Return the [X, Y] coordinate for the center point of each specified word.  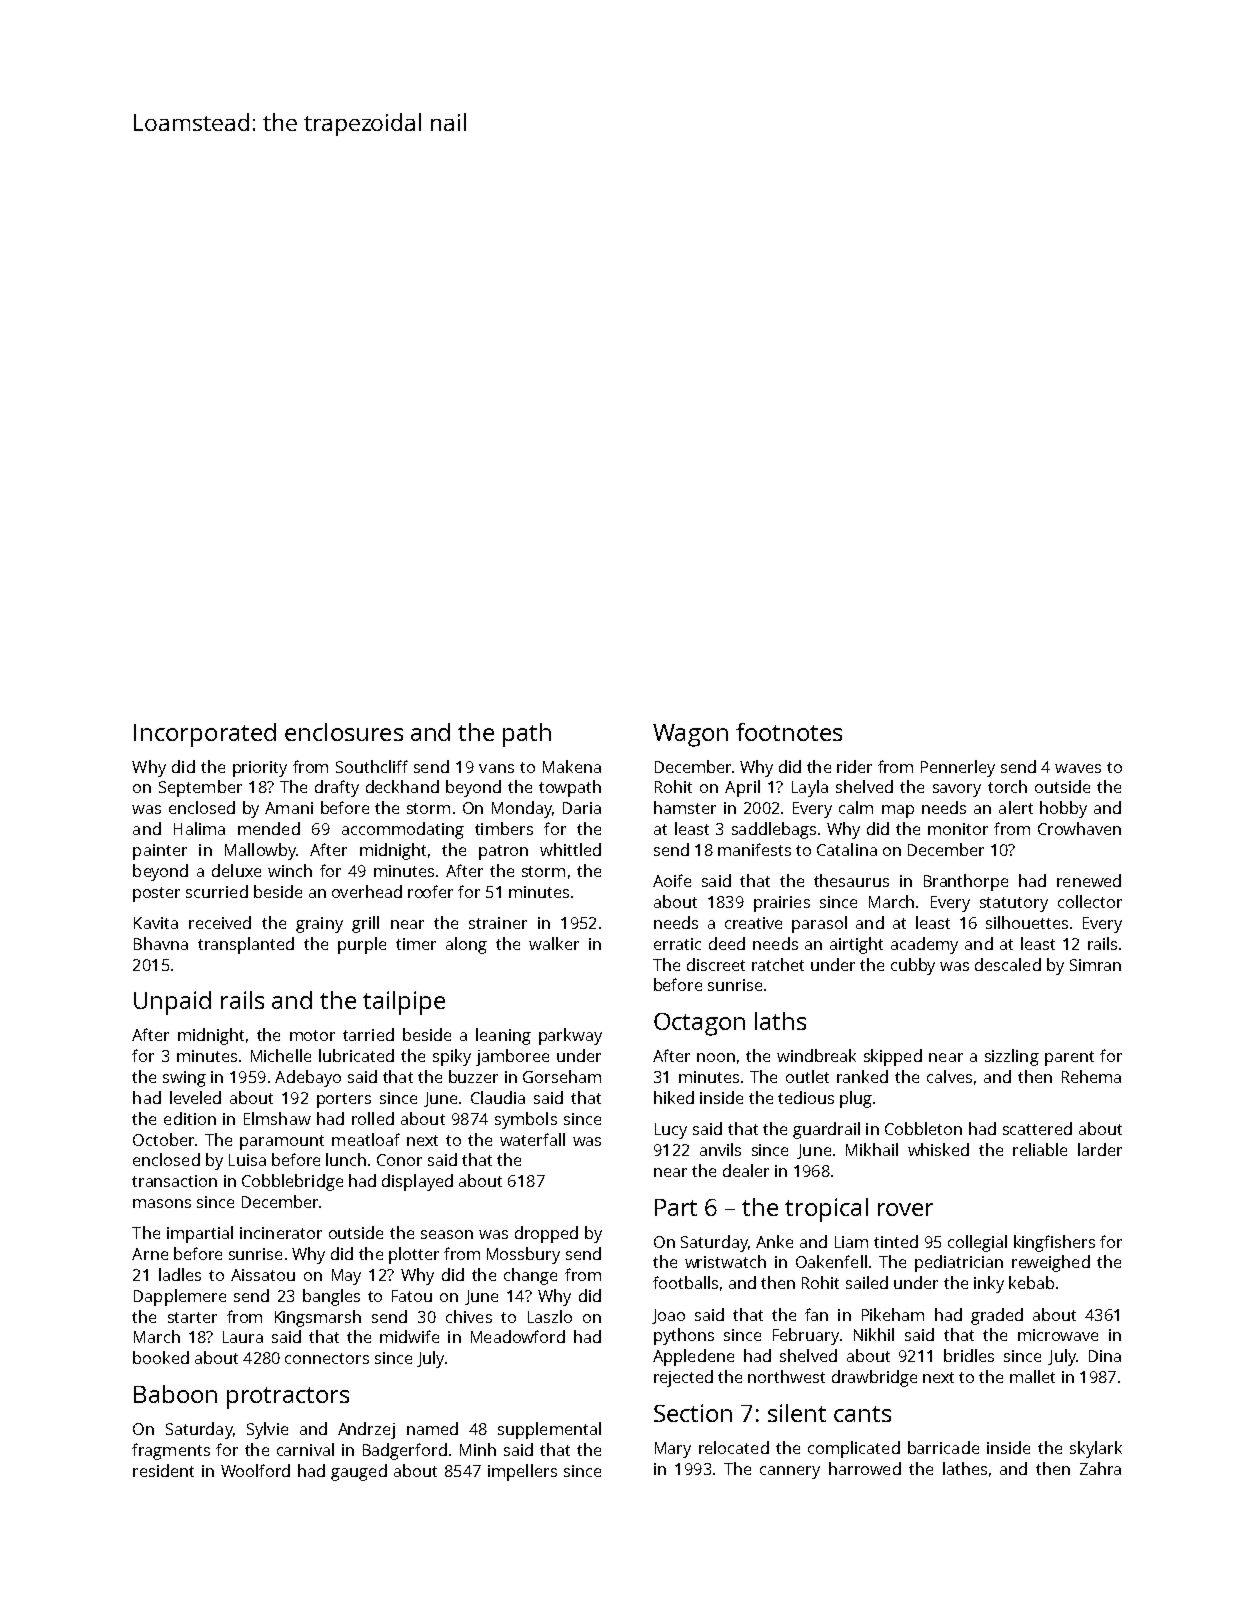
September [200, 788]
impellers [522, 1472]
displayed [417, 1182]
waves [1078, 768]
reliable [1040, 1149]
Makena [572, 766]
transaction [174, 1181]
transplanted [246, 945]
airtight [856, 945]
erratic [677, 944]
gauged [359, 1472]
